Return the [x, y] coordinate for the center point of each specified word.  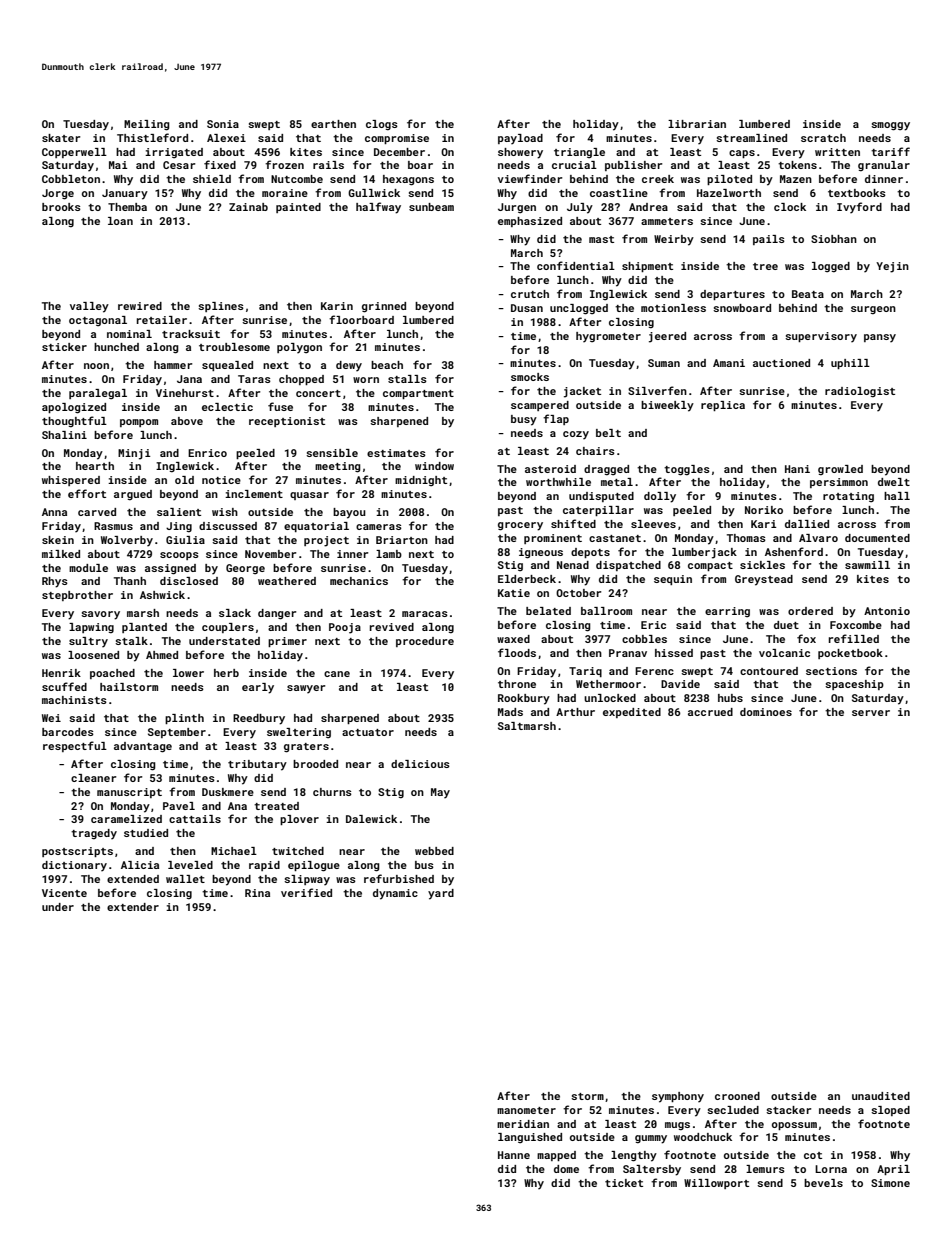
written [837, 152]
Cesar [179, 165]
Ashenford [794, 551]
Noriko [764, 510]
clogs [382, 125]
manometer [526, 1110]
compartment [418, 394]
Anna [54, 512]
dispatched [628, 566]
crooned [737, 1096]
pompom [139, 423]
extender [133, 907]
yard [441, 894]
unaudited [881, 1096]
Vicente [64, 893]
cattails [195, 819]
